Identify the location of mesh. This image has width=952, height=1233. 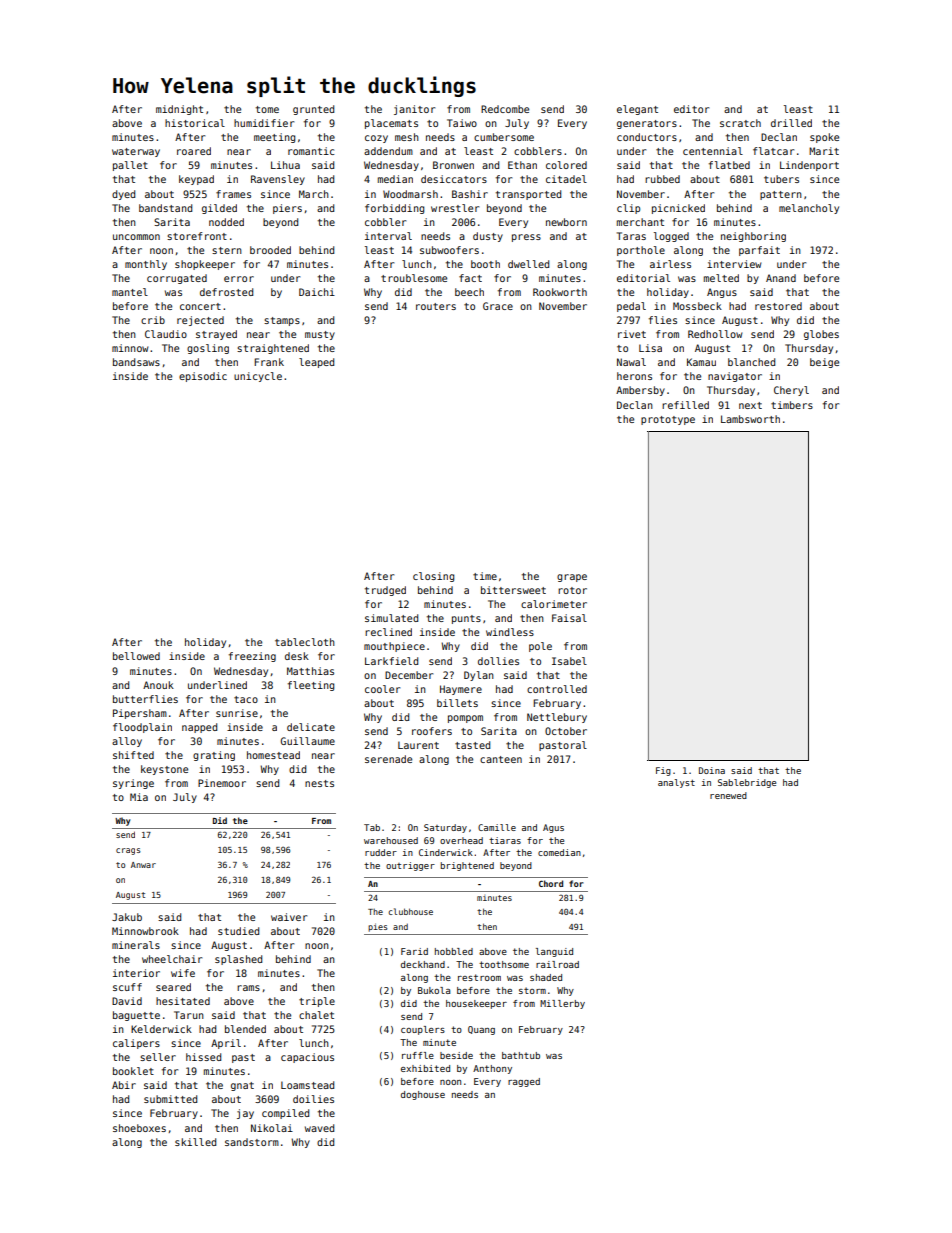
(407, 137).
